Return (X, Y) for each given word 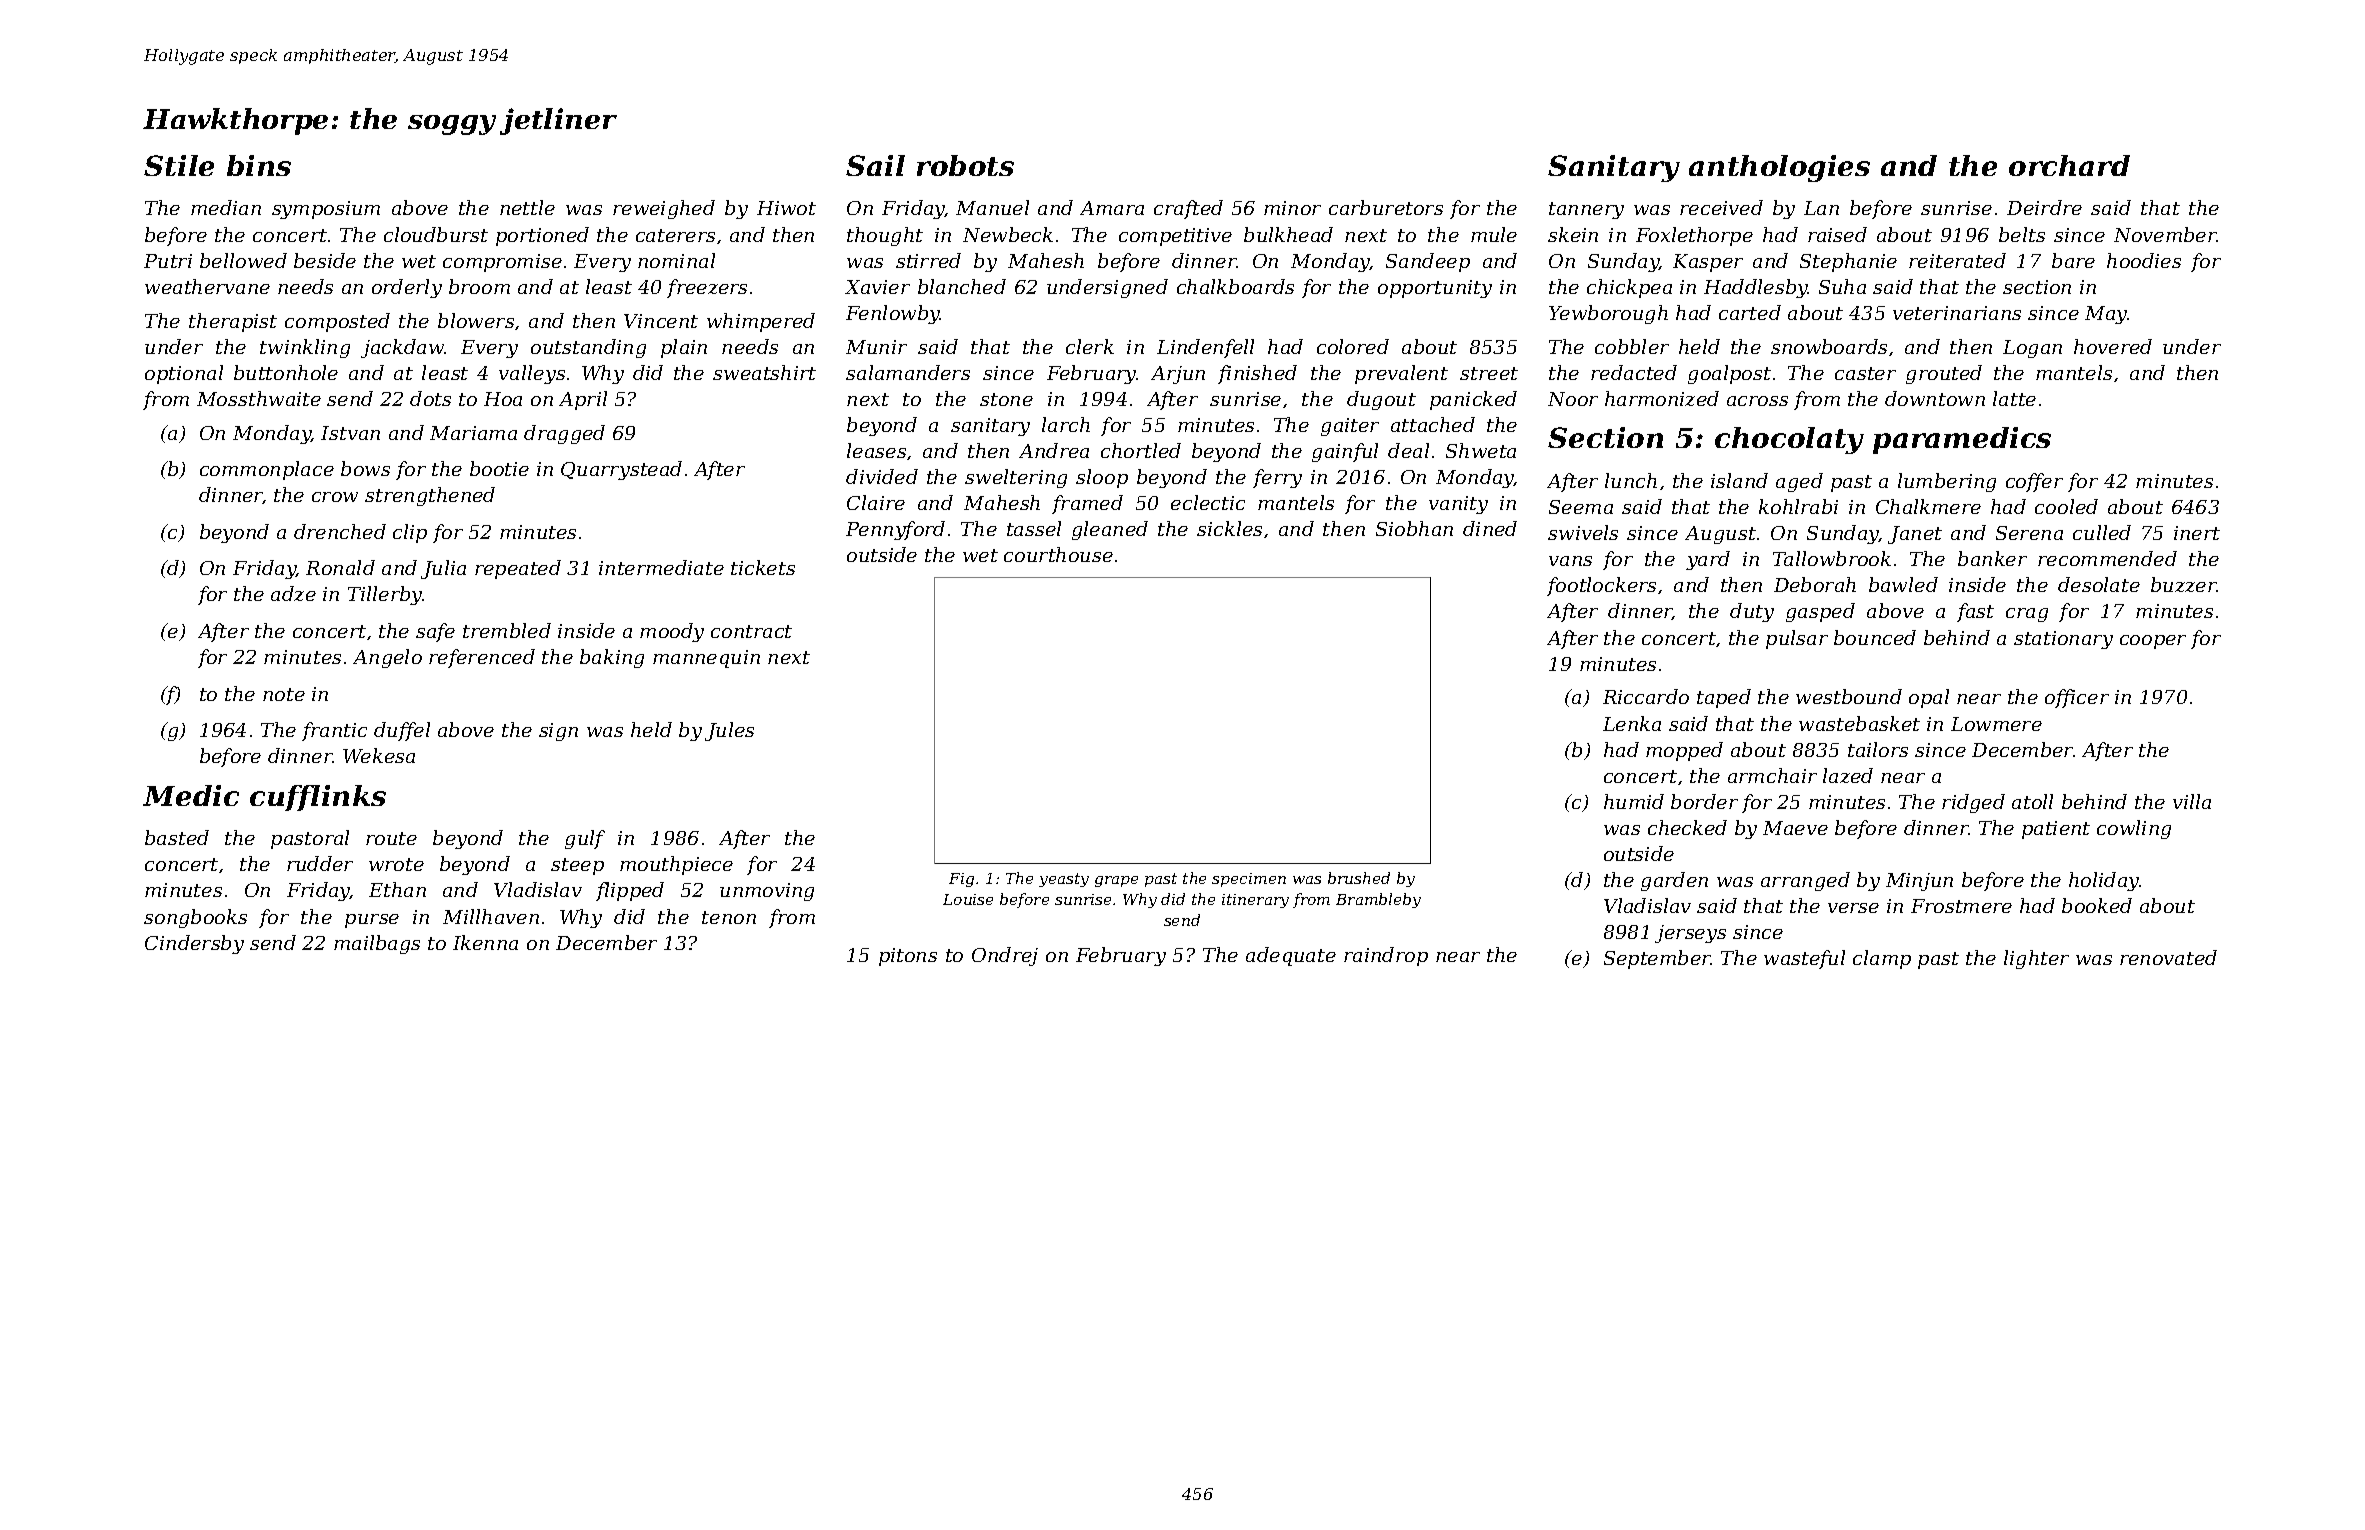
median (226, 207)
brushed (1359, 878)
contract (751, 631)
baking (612, 658)
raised (1837, 234)
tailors (1878, 749)
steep (577, 866)
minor (1292, 208)
